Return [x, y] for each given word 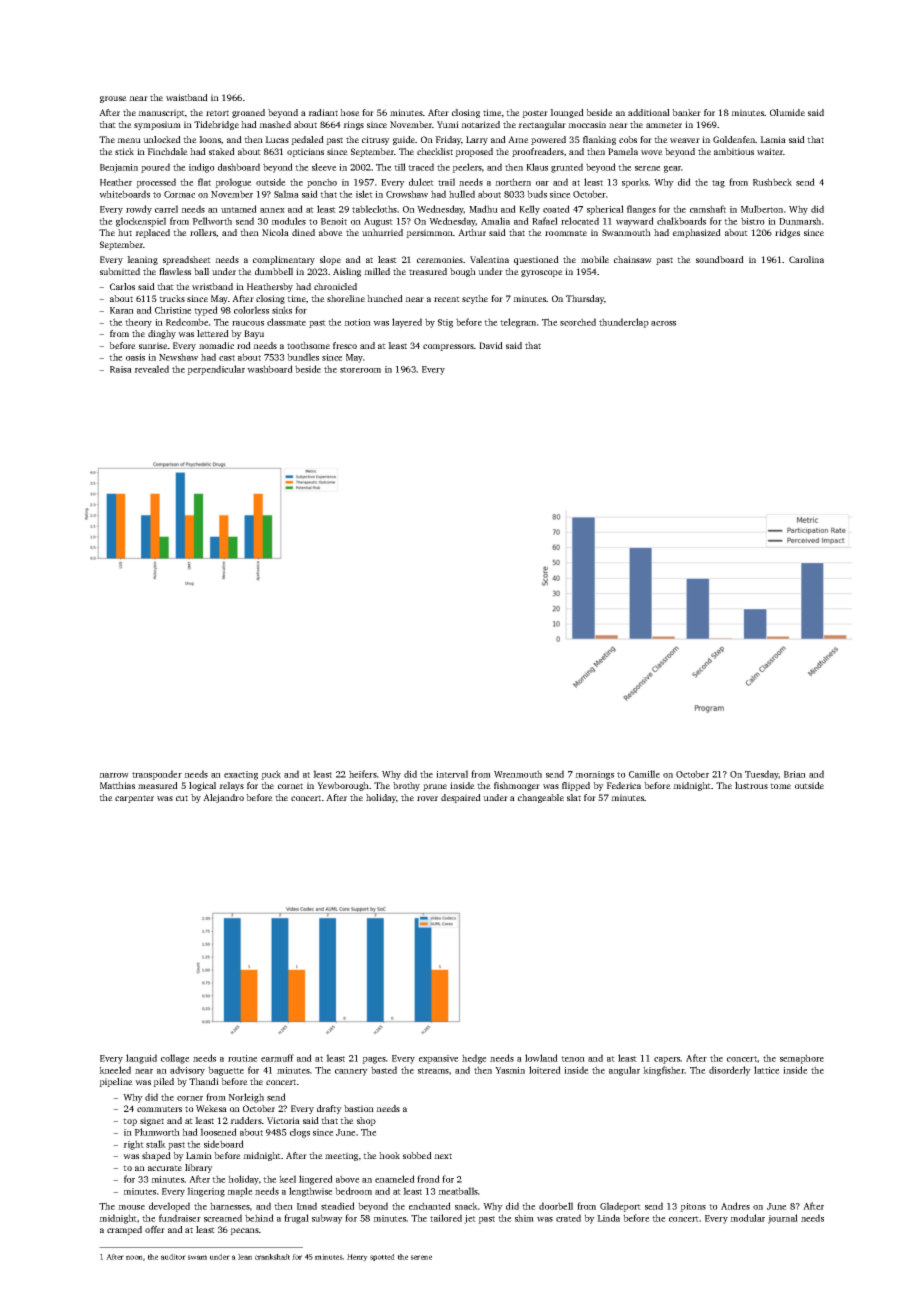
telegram [518, 323]
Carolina [806, 259]
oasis [135, 357]
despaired [461, 798]
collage [175, 1059]
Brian [795, 774]
